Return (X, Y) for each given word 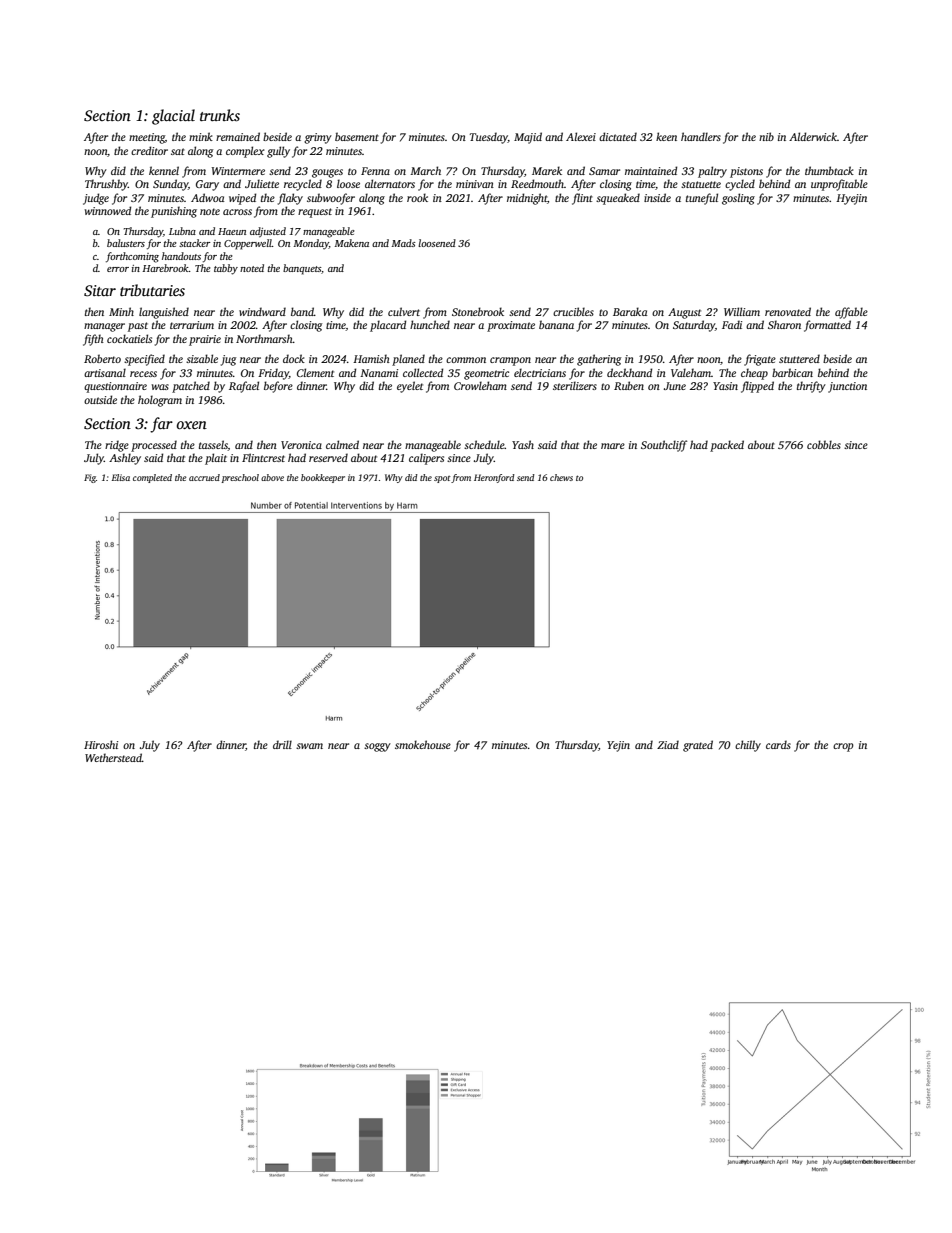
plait (216, 459)
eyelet (410, 387)
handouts (181, 256)
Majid (528, 138)
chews (561, 477)
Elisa (121, 477)
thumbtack (829, 170)
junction (847, 387)
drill (282, 744)
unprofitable (839, 185)
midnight (527, 199)
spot (442, 479)
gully (278, 152)
